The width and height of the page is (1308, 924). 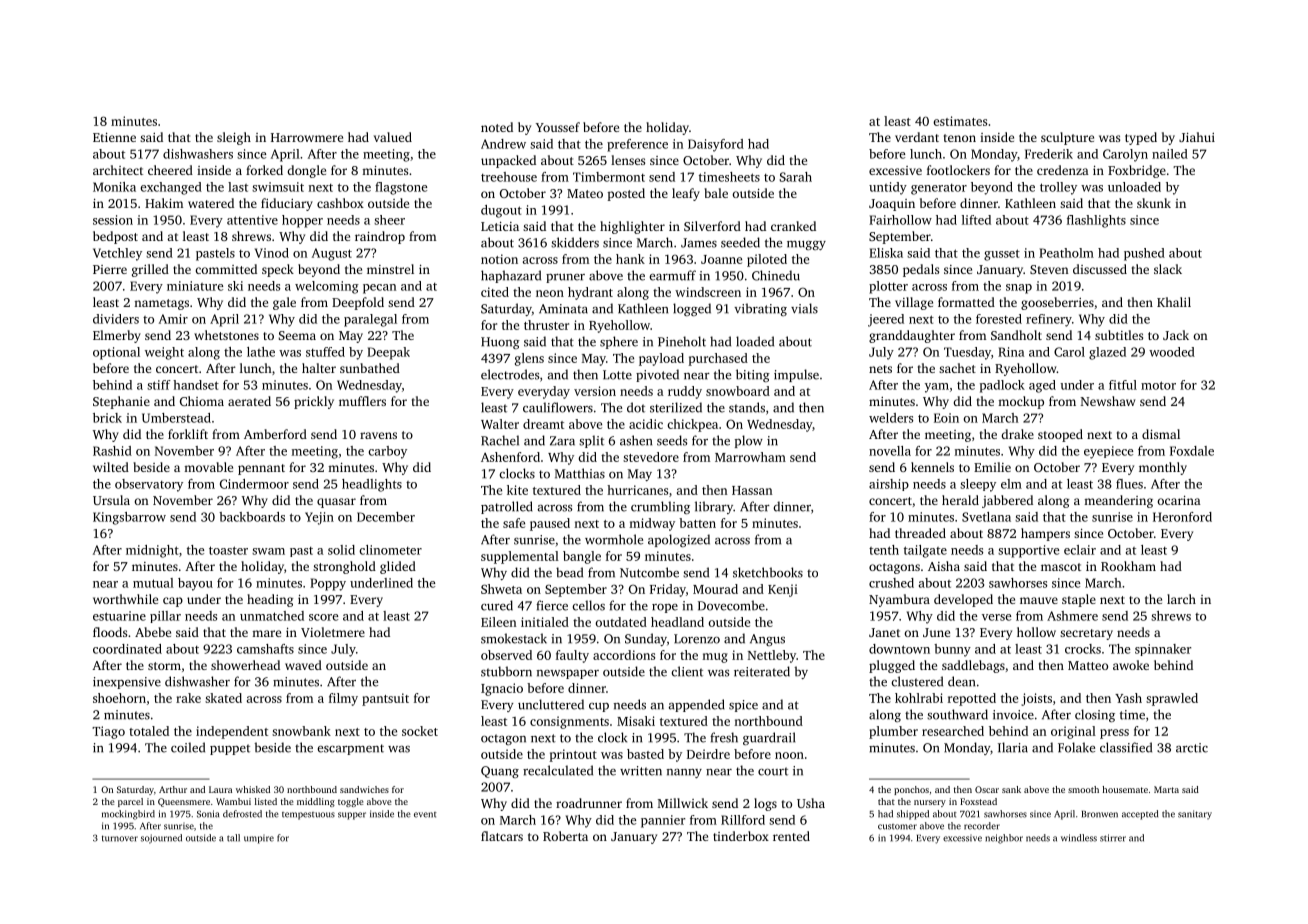 I want to click on puppet, so click(x=230, y=749).
